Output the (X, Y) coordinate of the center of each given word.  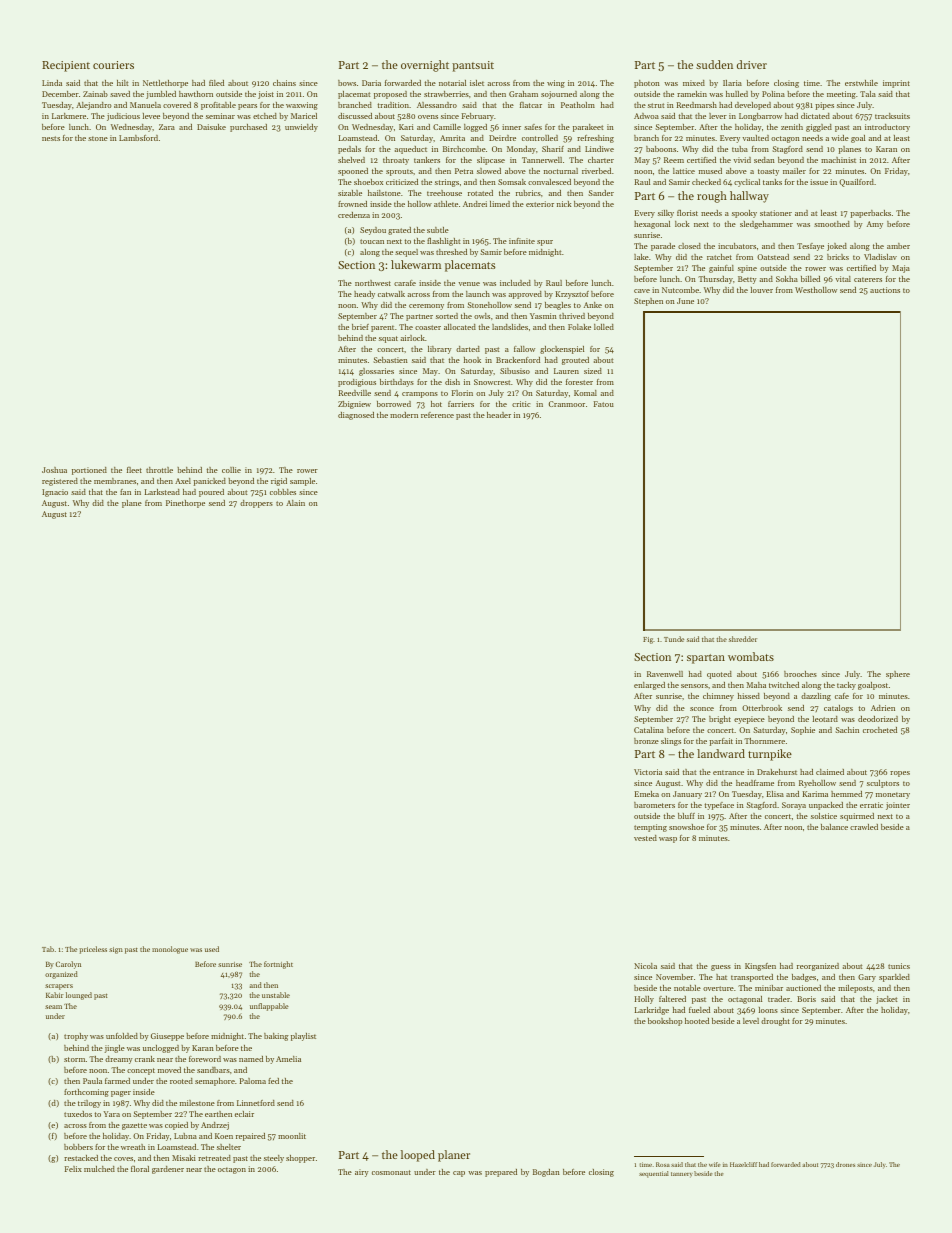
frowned (352, 204)
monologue (170, 950)
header (499, 415)
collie (231, 470)
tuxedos (78, 1114)
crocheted (880, 730)
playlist (303, 1037)
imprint (896, 84)
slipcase (491, 161)
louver (762, 290)
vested (645, 838)
